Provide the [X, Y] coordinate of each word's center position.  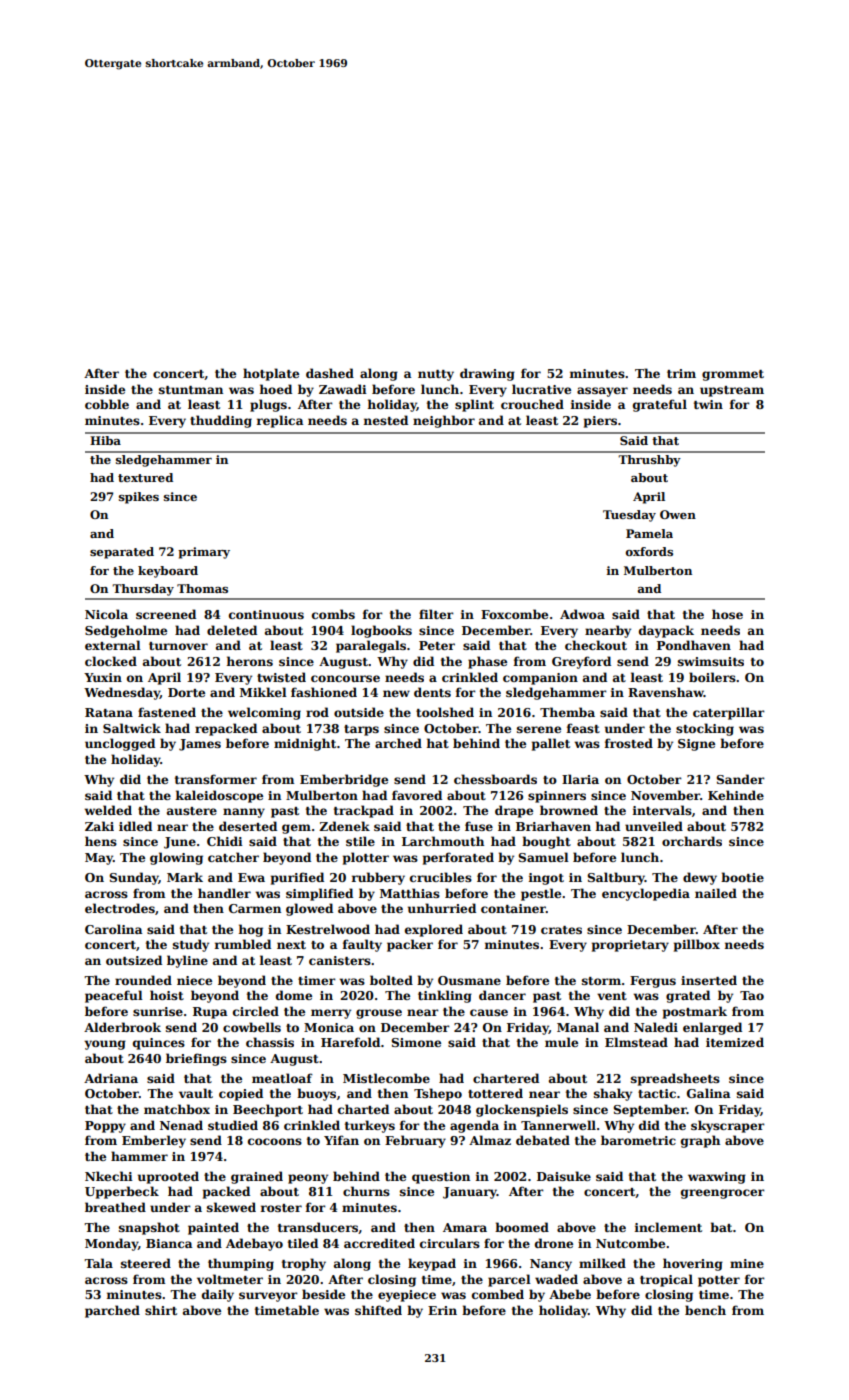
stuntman [191, 390]
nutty [436, 375]
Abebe [570, 1294]
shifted [378, 1310]
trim [681, 373]
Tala [98, 1263]
